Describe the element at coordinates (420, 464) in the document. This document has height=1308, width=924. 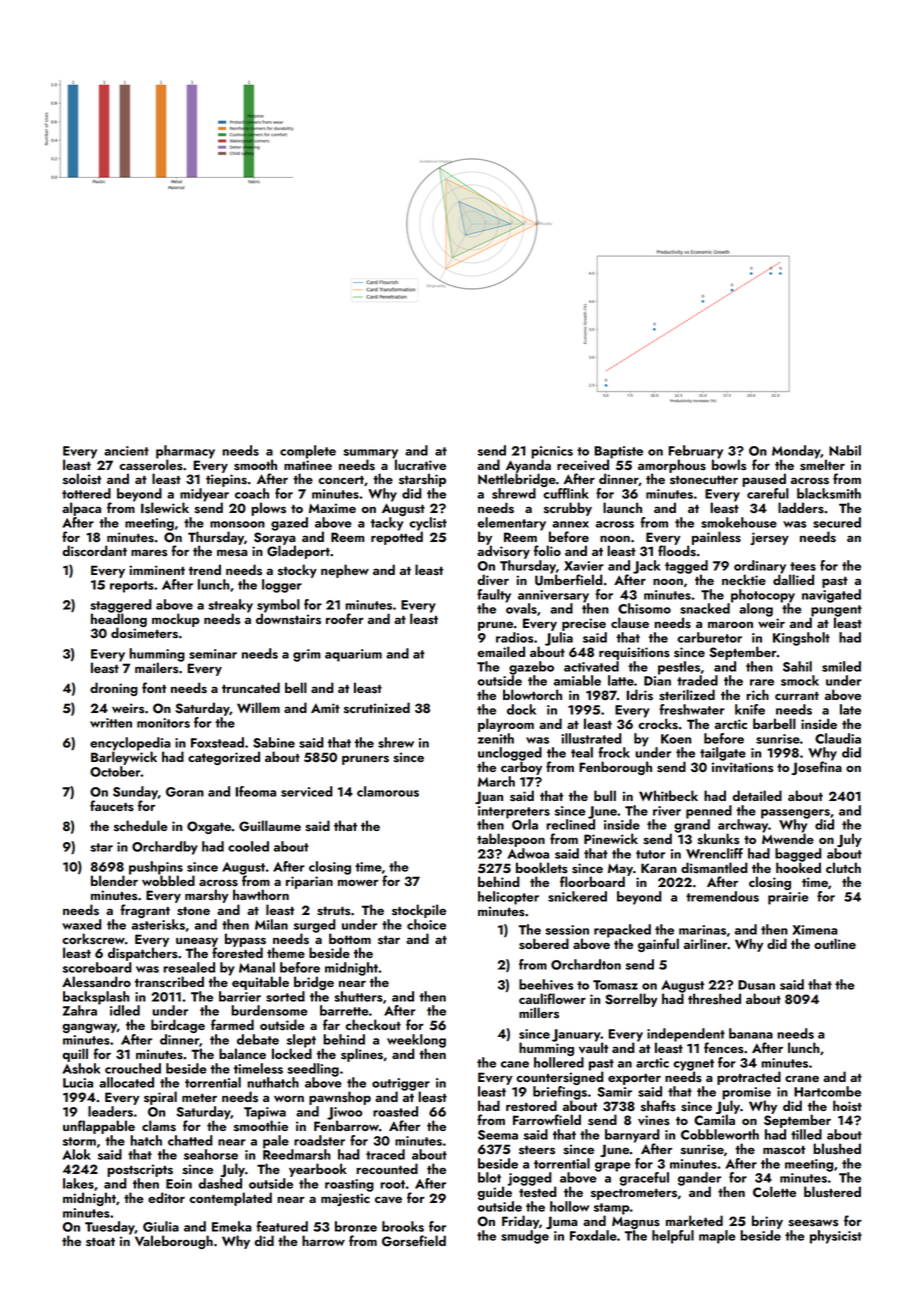
I see `lucrative` at that location.
